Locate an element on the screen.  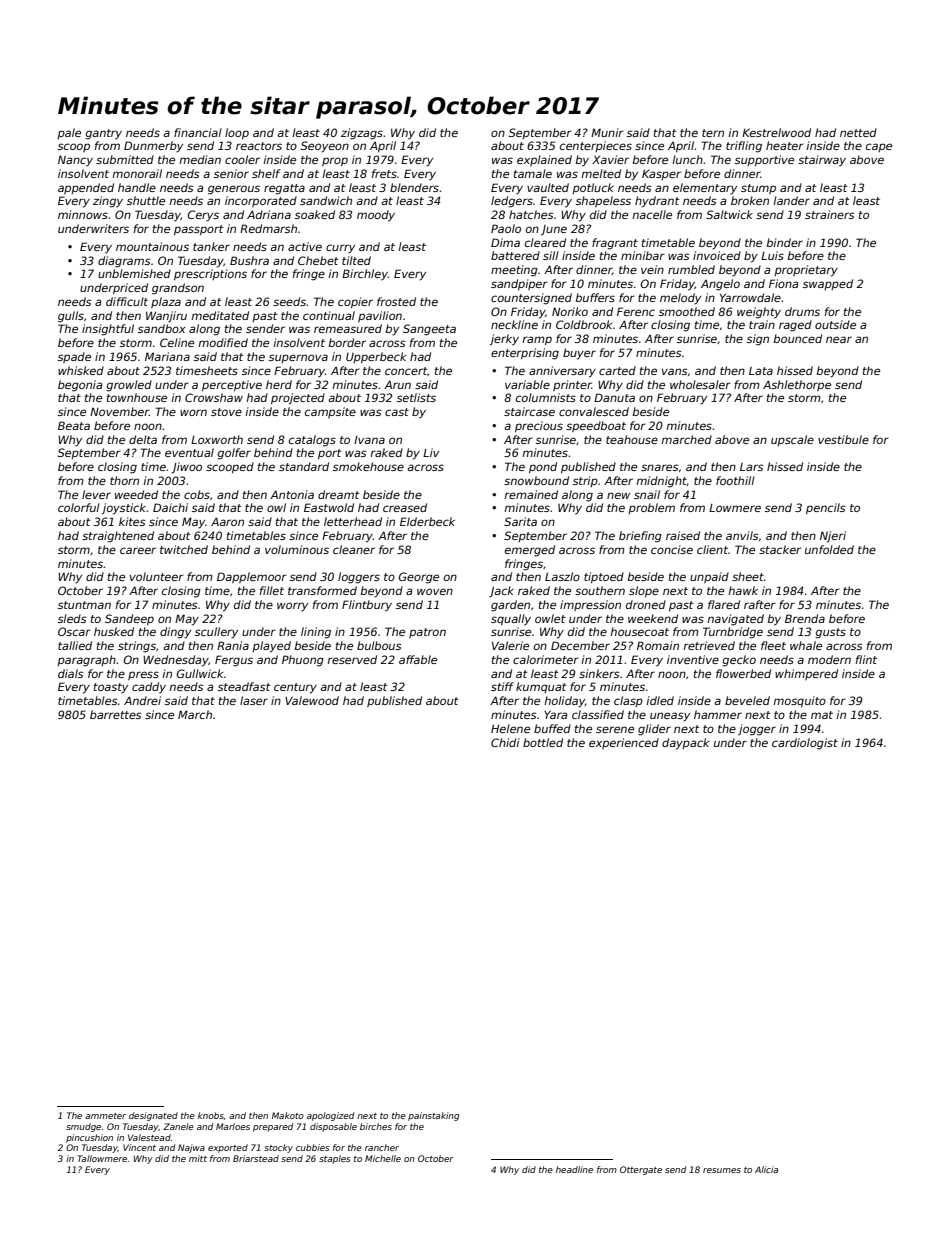
Briarstead is located at coordinates (256, 1158).
